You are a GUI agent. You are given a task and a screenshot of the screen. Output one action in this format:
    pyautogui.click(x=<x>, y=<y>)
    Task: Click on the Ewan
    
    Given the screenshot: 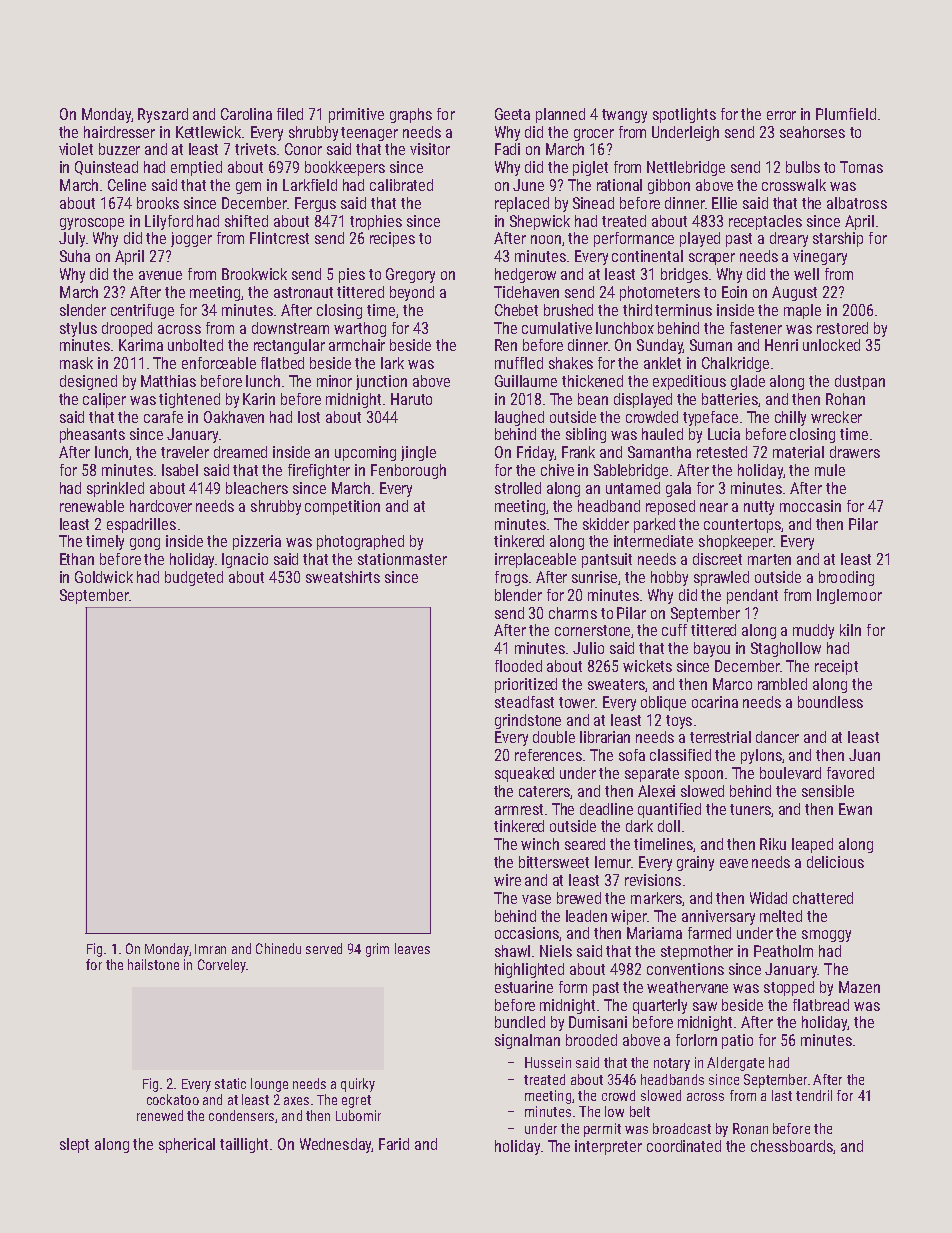 What is the action you would take?
    pyautogui.click(x=855, y=809)
